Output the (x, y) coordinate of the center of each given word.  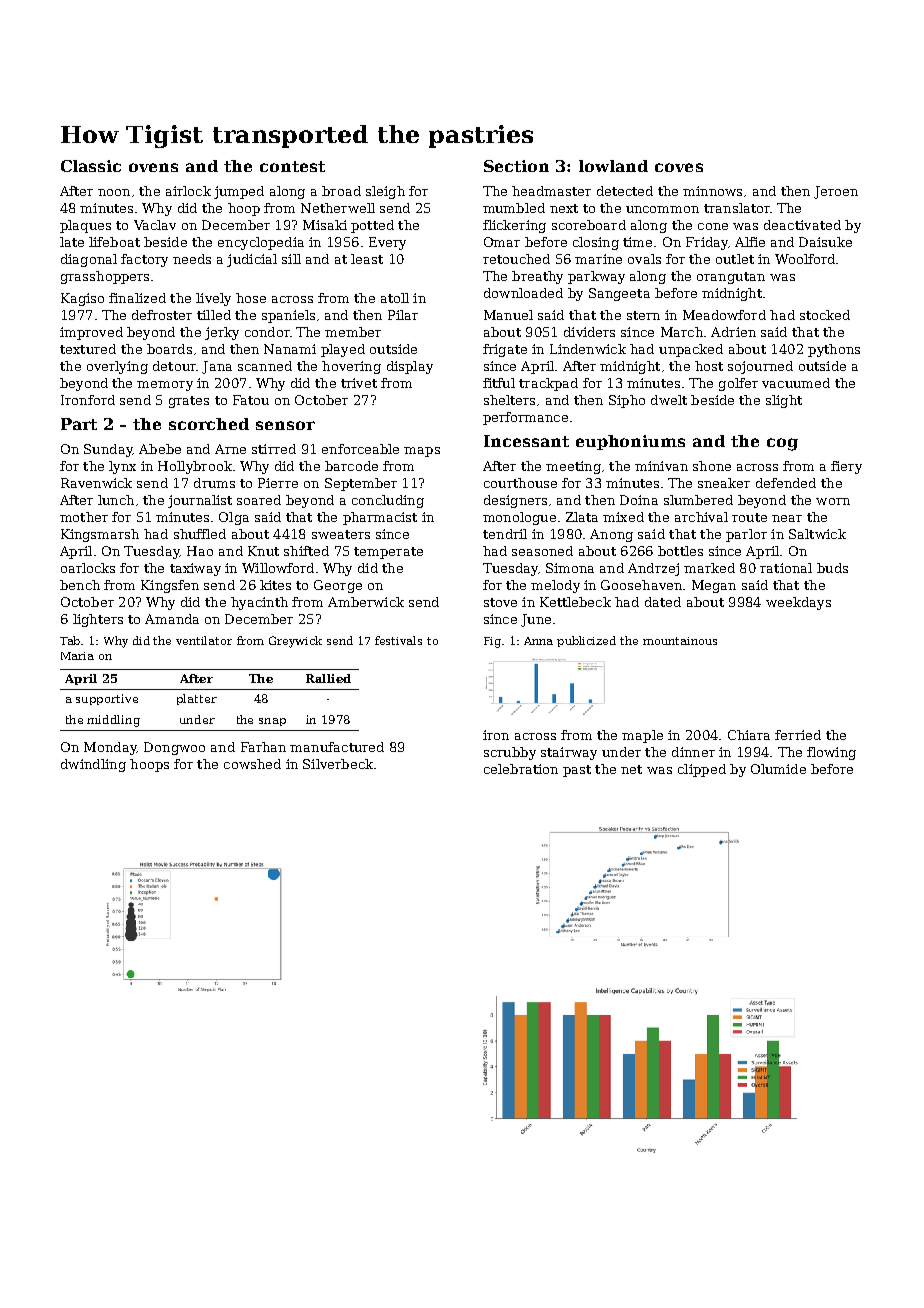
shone (712, 466)
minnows (712, 191)
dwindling (93, 765)
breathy (537, 277)
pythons (834, 350)
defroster (162, 315)
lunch (116, 500)
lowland (613, 166)
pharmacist (380, 518)
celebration (521, 769)
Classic (91, 166)
